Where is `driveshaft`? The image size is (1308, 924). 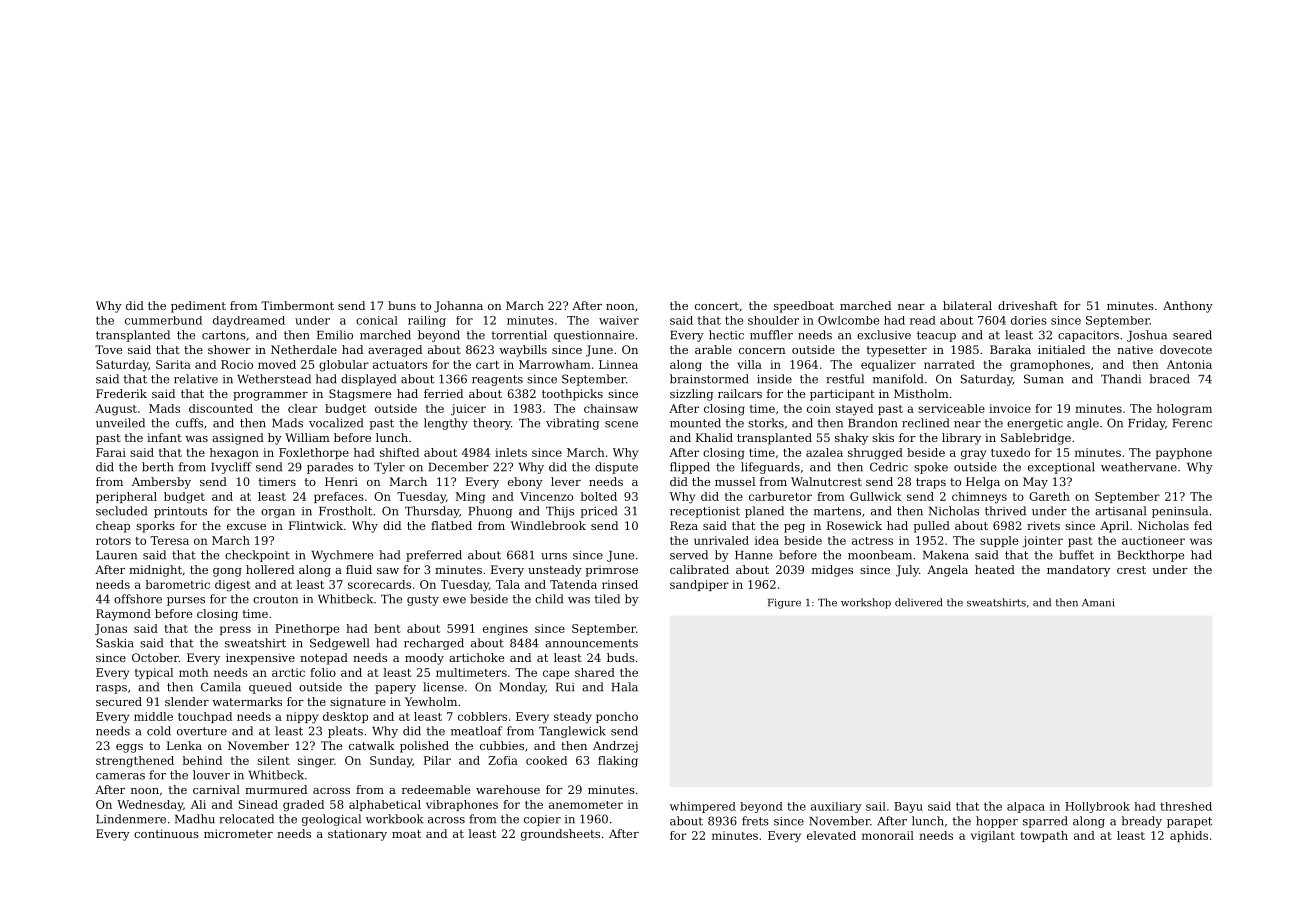
driveshaft is located at coordinates (1028, 305).
